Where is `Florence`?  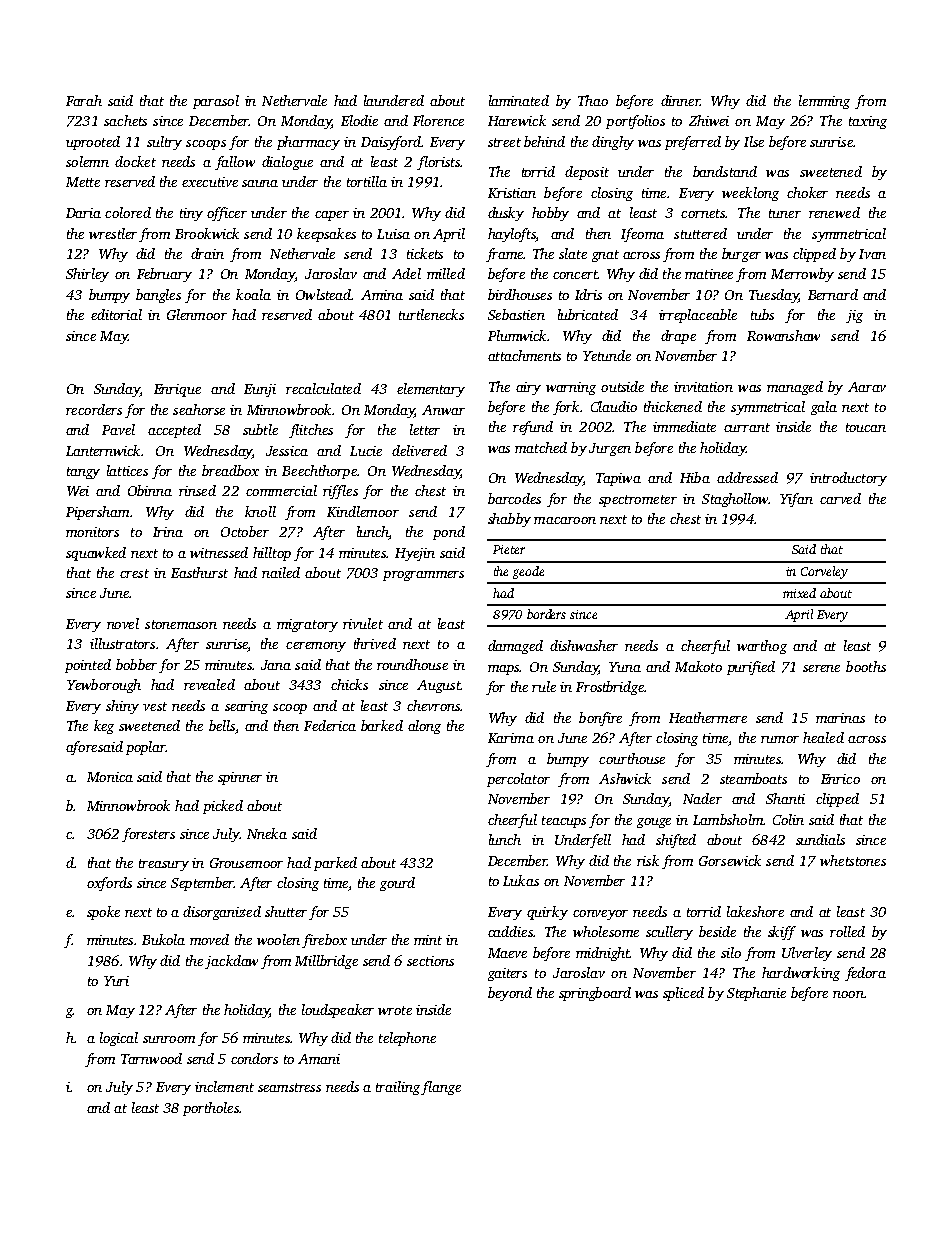
Florence is located at coordinates (438, 120).
